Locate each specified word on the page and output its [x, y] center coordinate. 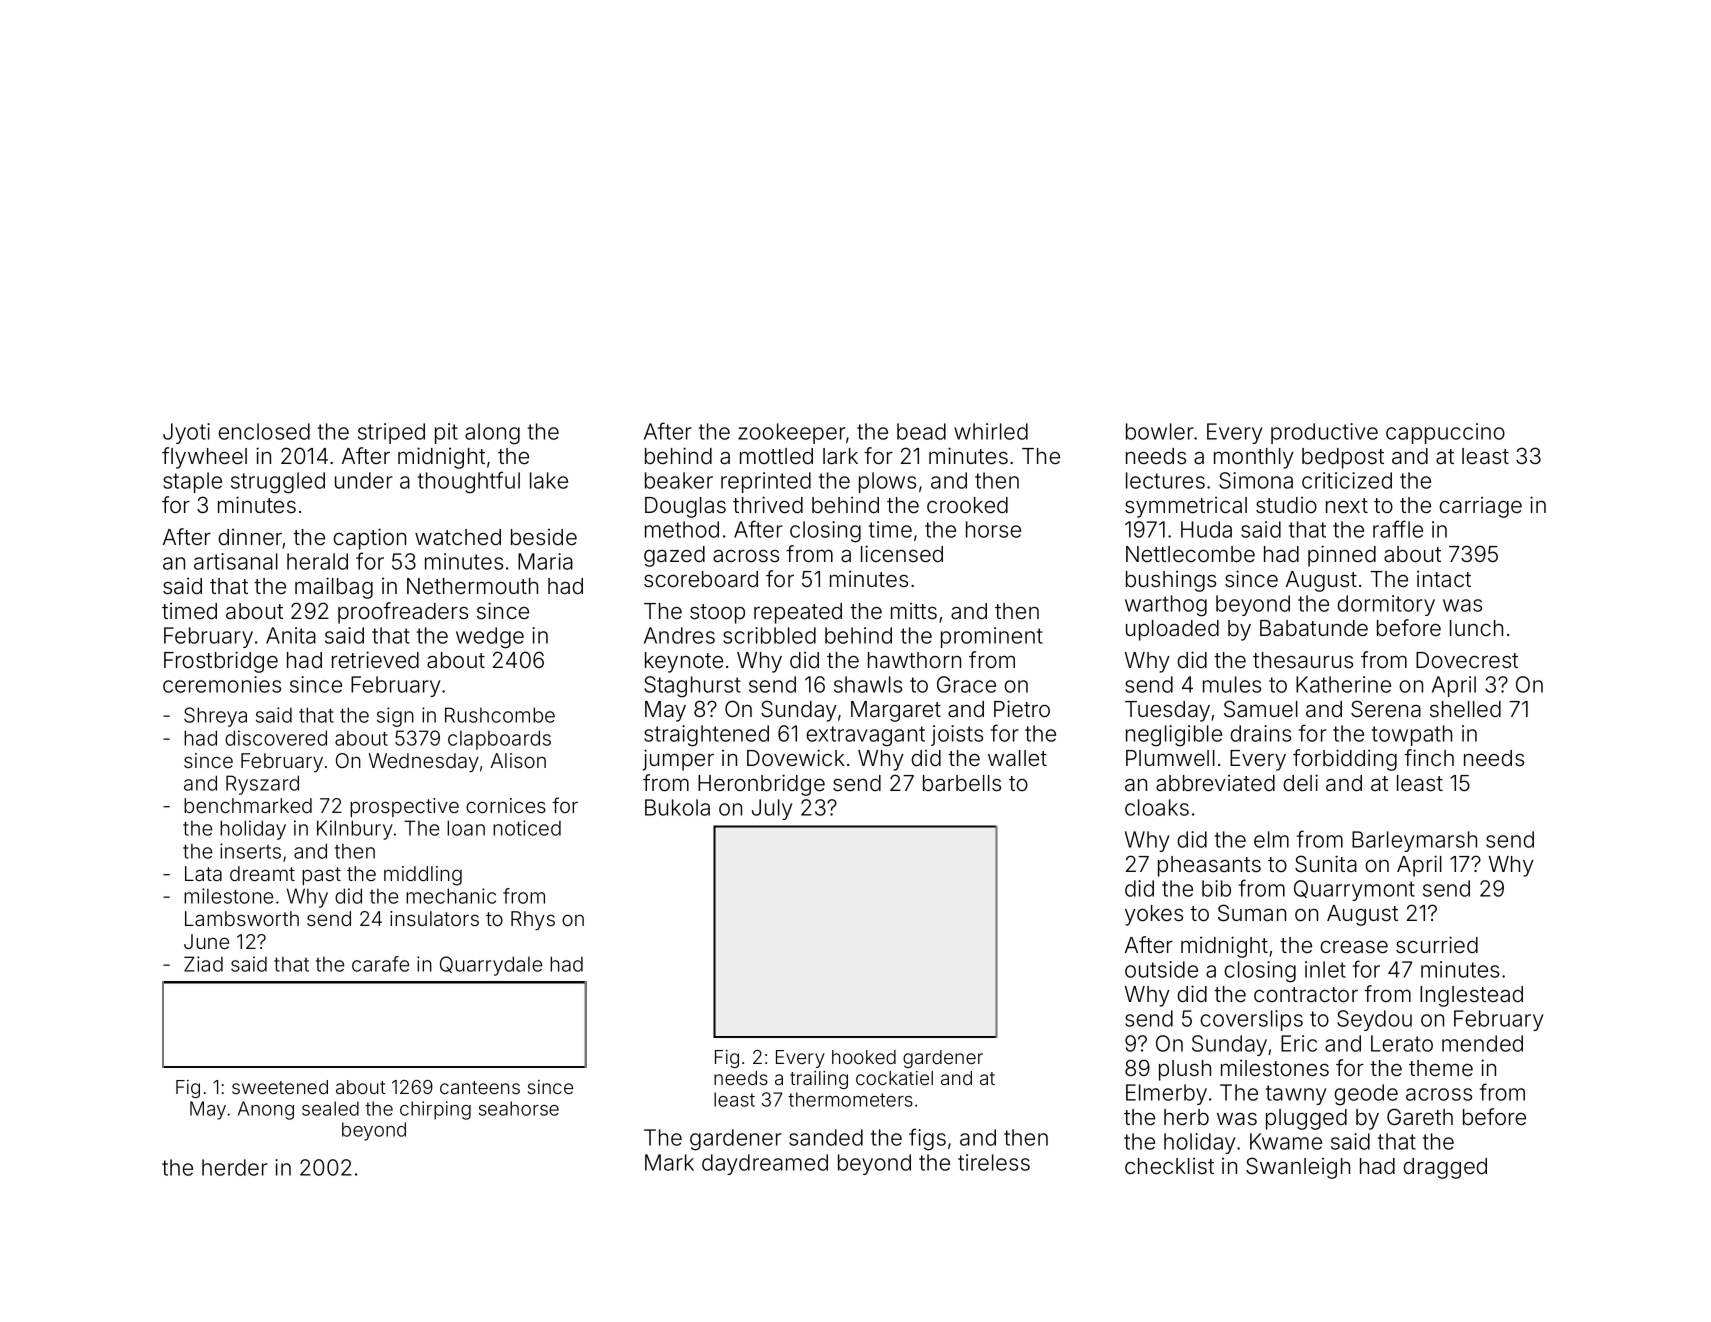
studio [1286, 504]
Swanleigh [1298, 1168]
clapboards [499, 740]
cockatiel [894, 1078]
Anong [266, 1110]
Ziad [203, 964]
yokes [1154, 915]
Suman [1252, 913]
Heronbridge [761, 785]
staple [192, 482]
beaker [679, 480]
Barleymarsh [1414, 841]
